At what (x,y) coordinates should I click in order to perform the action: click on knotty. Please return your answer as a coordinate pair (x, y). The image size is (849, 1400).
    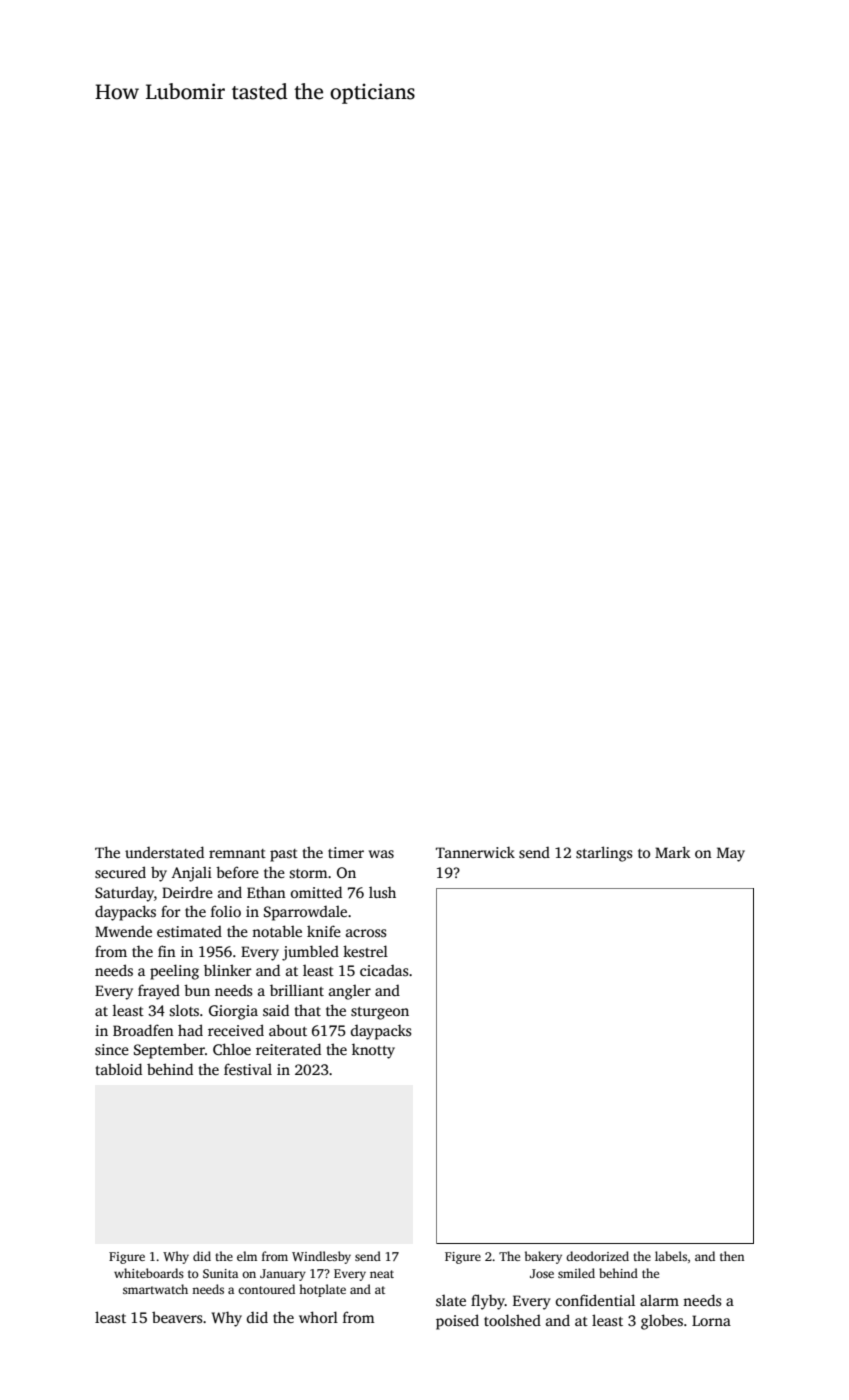
    Looking at the image, I should click on (373, 1051).
